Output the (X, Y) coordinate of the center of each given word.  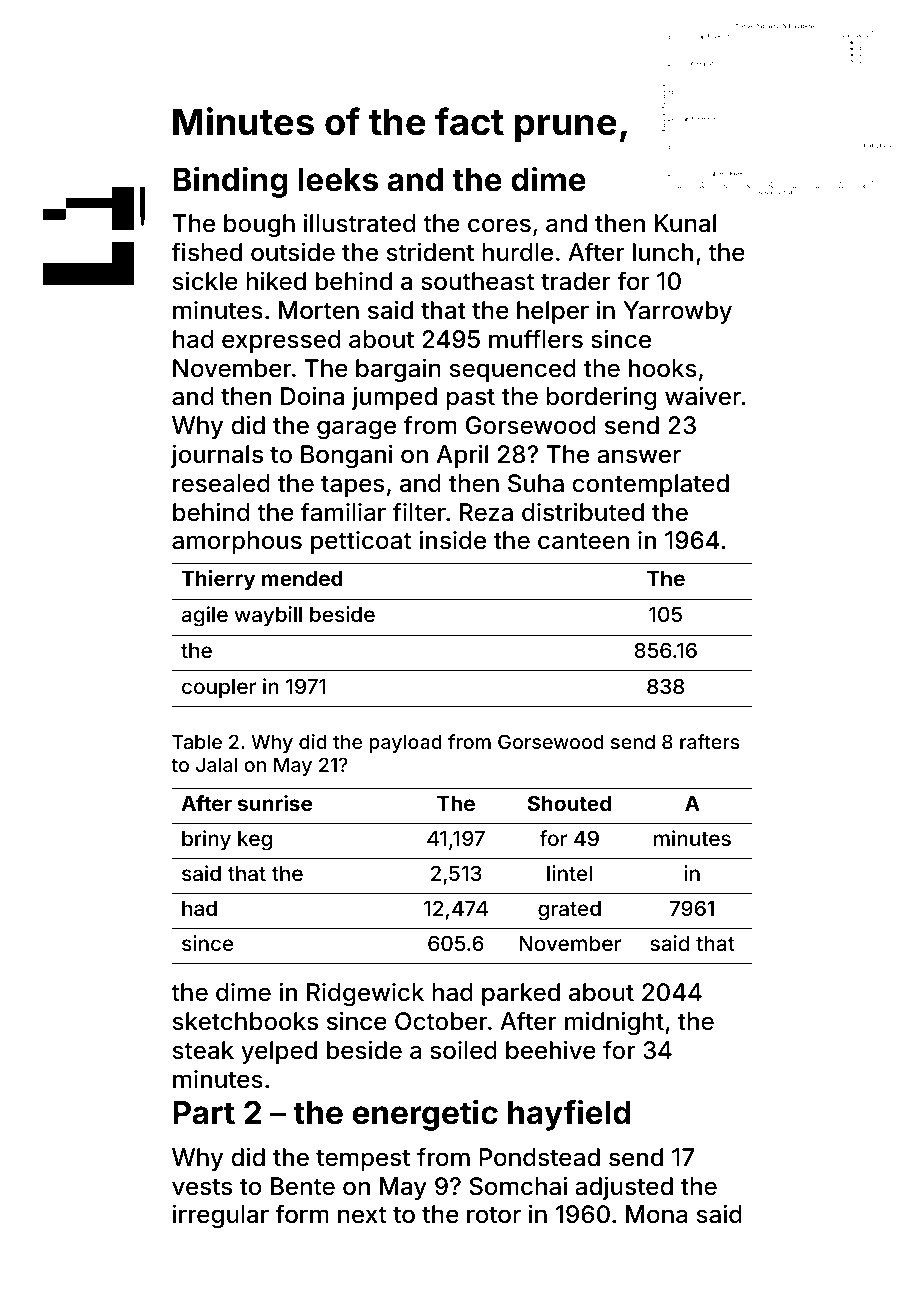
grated (569, 911)
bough (259, 225)
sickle (205, 281)
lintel (569, 873)
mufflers (536, 339)
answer (639, 456)
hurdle (517, 252)
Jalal (216, 764)
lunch (663, 252)
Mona (657, 1214)
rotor (494, 1215)
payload (405, 743)
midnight (614, 1023)
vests (202, 1187)
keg (255, 841)
